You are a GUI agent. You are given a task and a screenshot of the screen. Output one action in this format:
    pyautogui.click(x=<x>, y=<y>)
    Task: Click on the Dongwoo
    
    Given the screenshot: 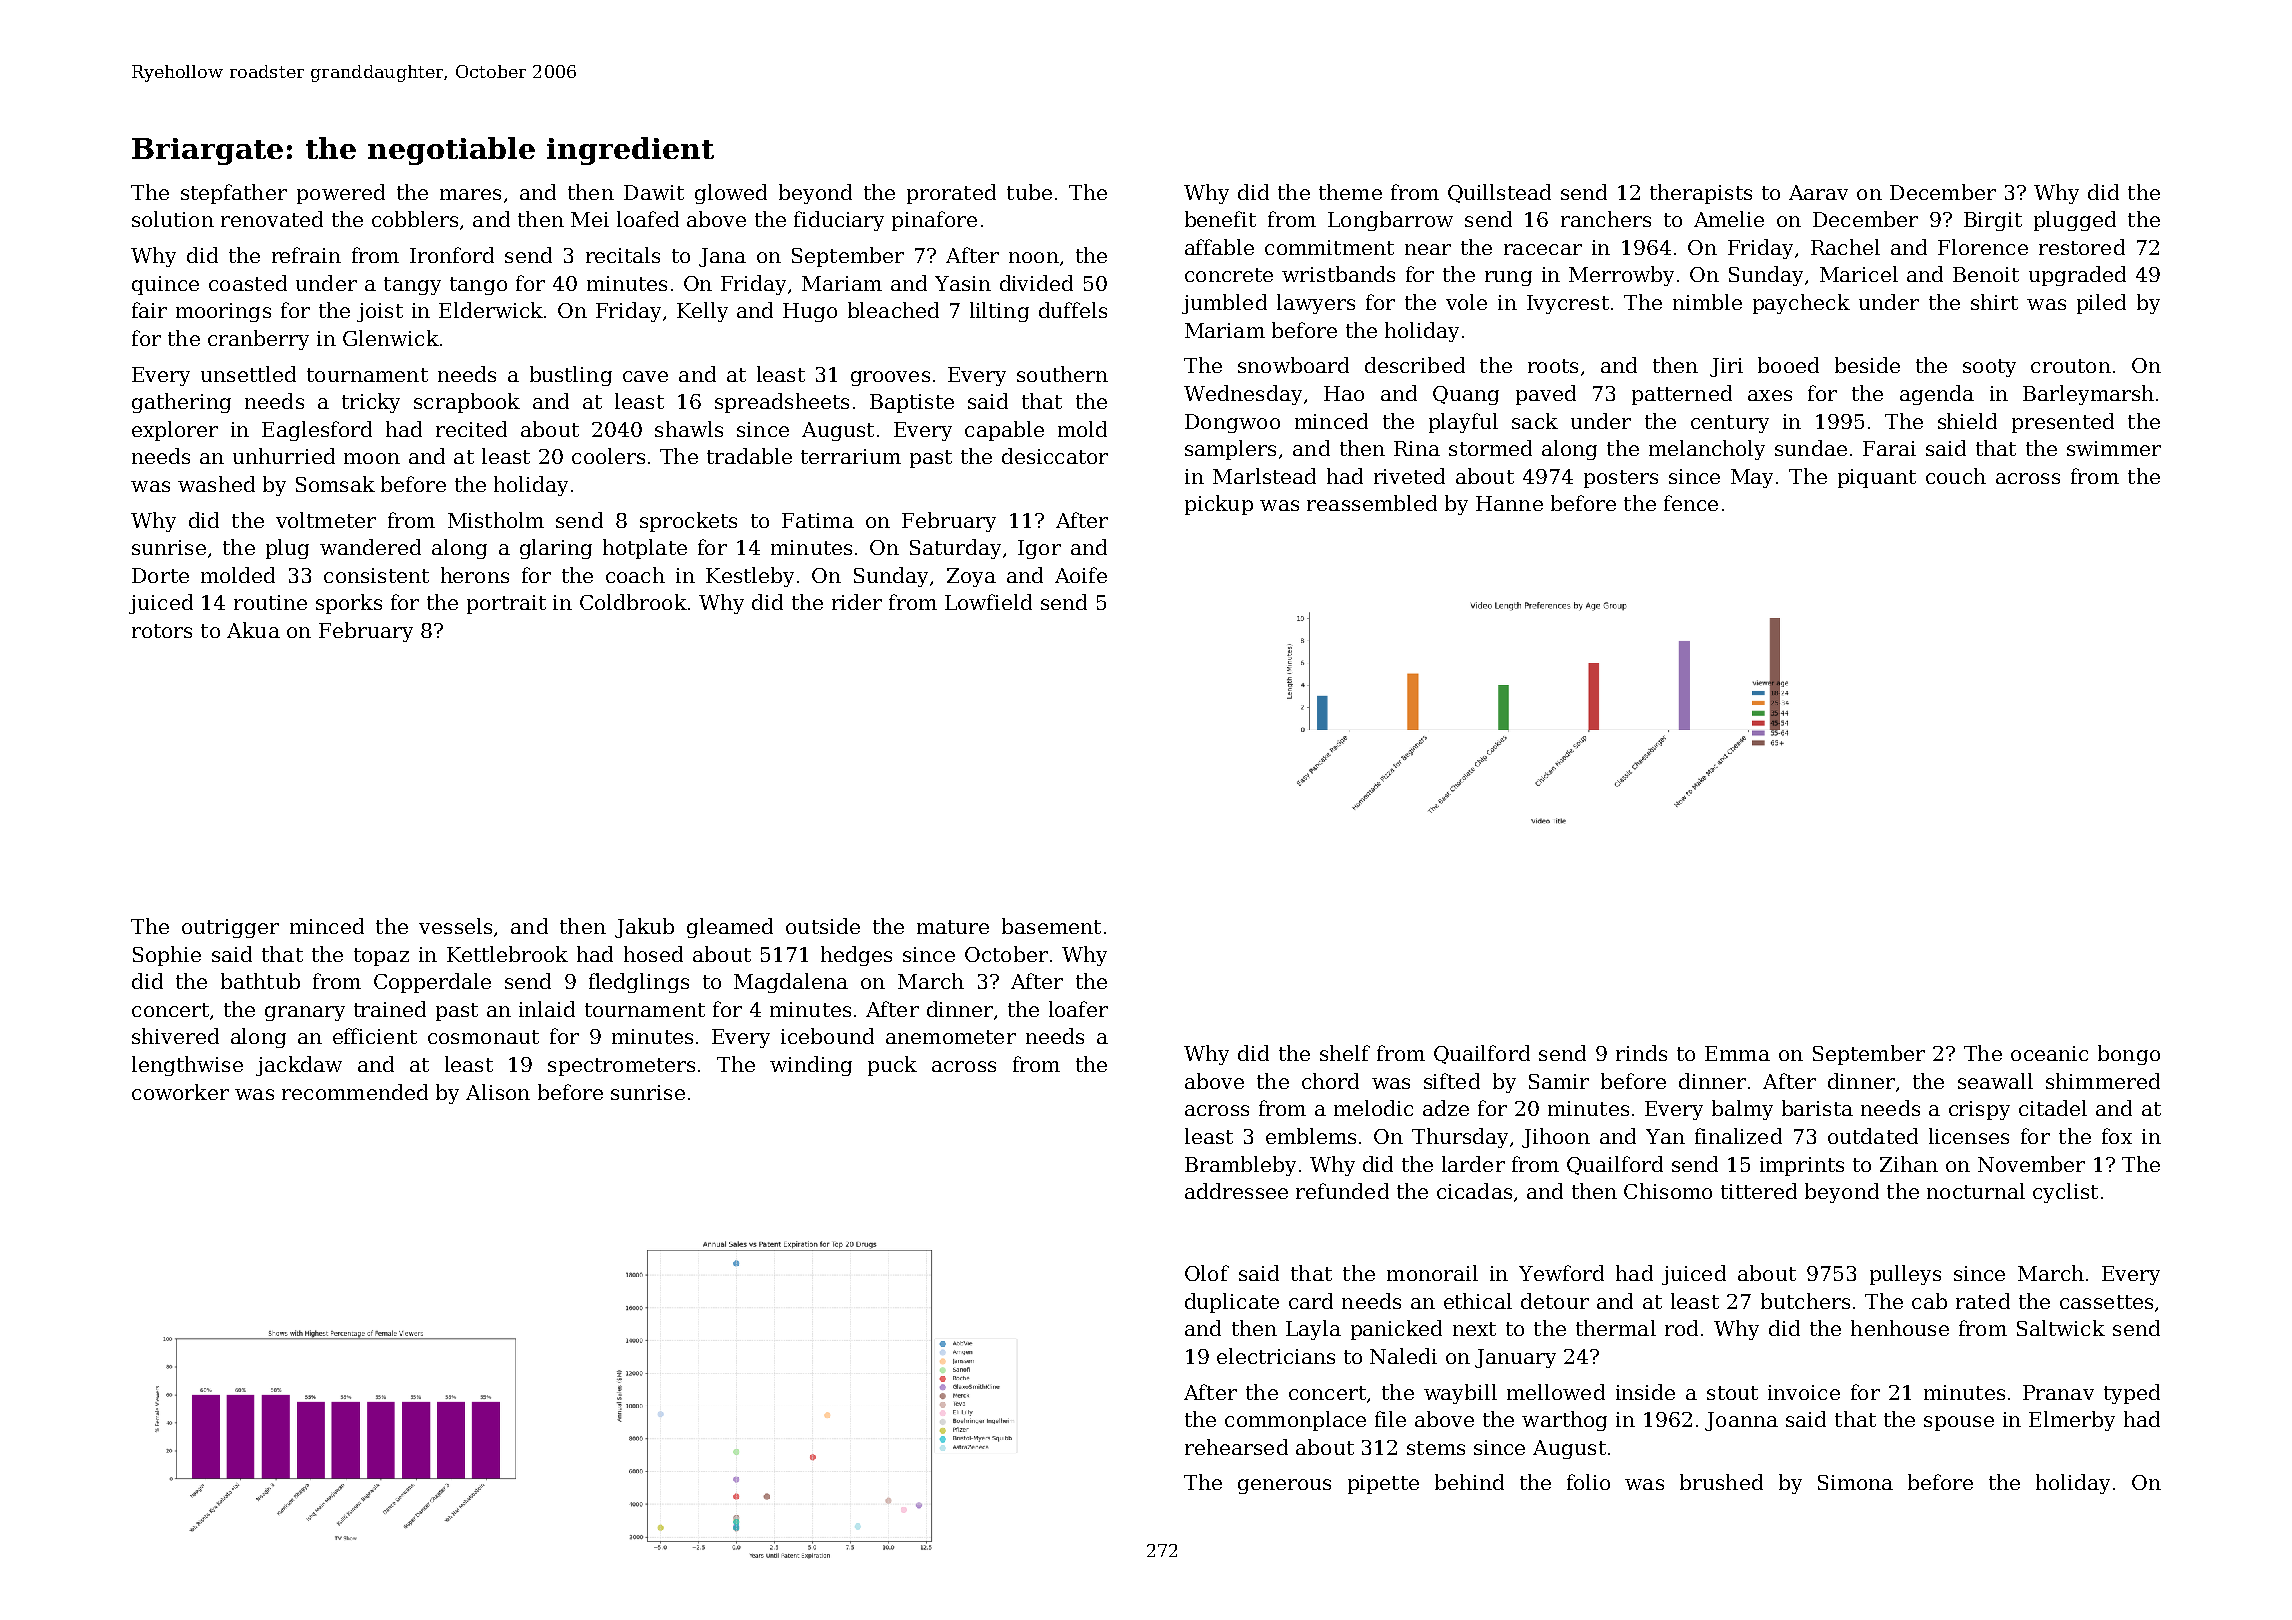 What is the action you would take?
    pyautogui.click(x=1232, y=423)
